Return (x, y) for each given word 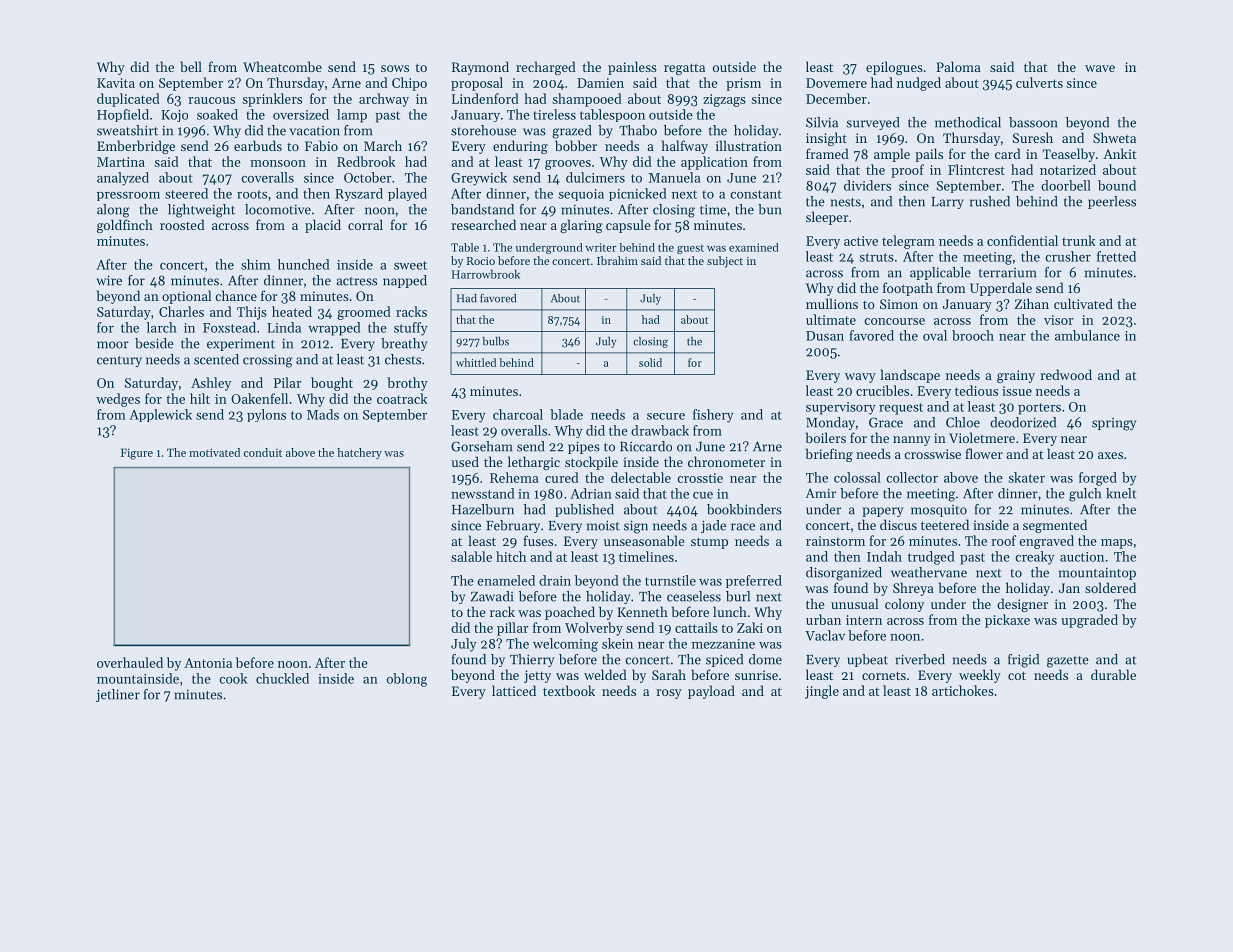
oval (935, 335)
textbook (569, 690)
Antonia (208, 663)
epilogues (894, 68)
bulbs (496, 341)
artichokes (963, 690)
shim (256, 264)
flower (984, 453)
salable (471, 556)
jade (713, 526)
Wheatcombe (282, 66)
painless (632, 68)
